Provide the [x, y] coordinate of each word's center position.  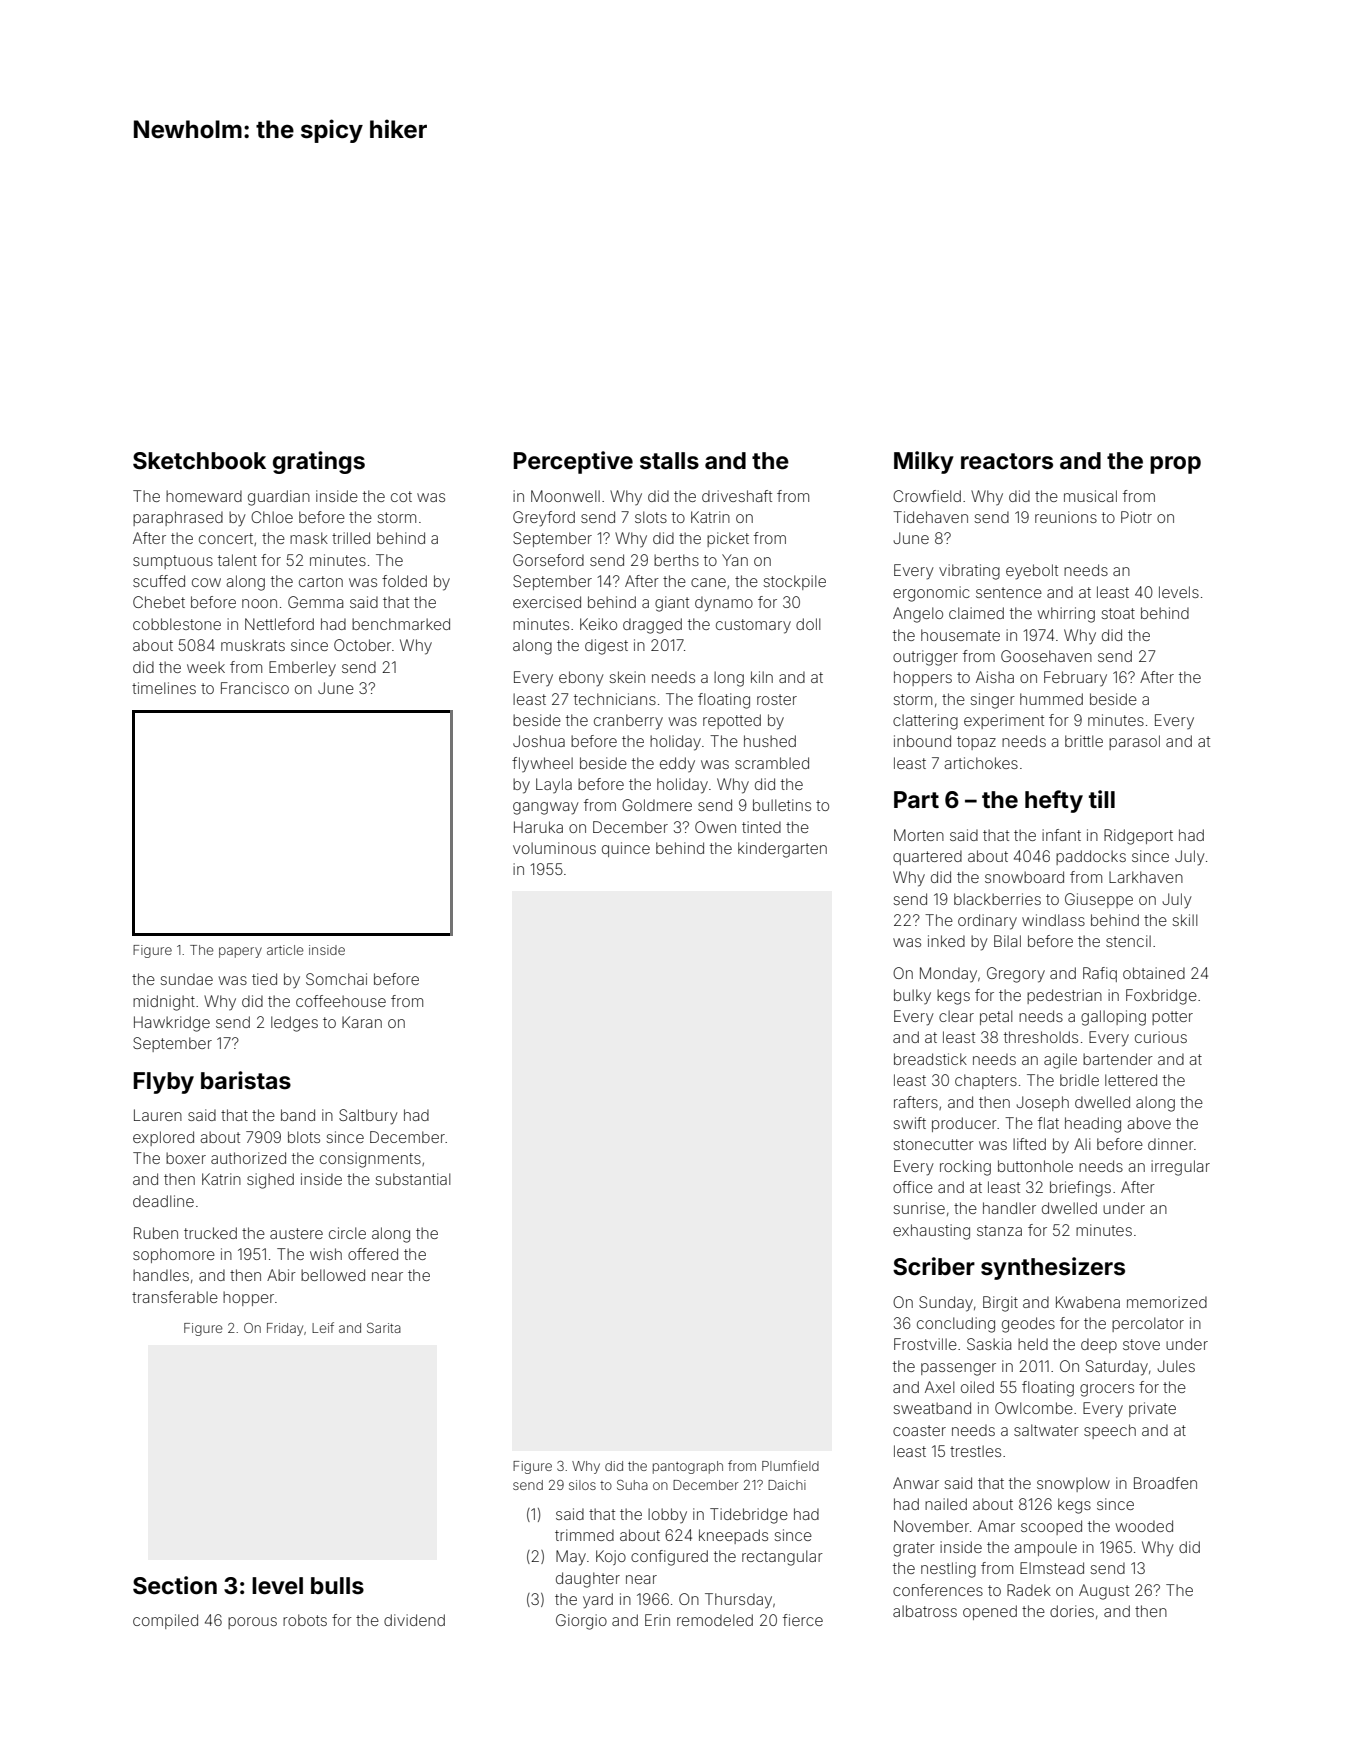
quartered [927, 857]
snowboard [1024, 877]
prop [1175, 465]
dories [1072, 1611]
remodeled [715, 1620]
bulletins [782, 805]
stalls [669, 461]
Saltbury [368, 1117]
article [285, 950]
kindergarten [782, 850]
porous [252, 1623]
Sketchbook [199, 461]
